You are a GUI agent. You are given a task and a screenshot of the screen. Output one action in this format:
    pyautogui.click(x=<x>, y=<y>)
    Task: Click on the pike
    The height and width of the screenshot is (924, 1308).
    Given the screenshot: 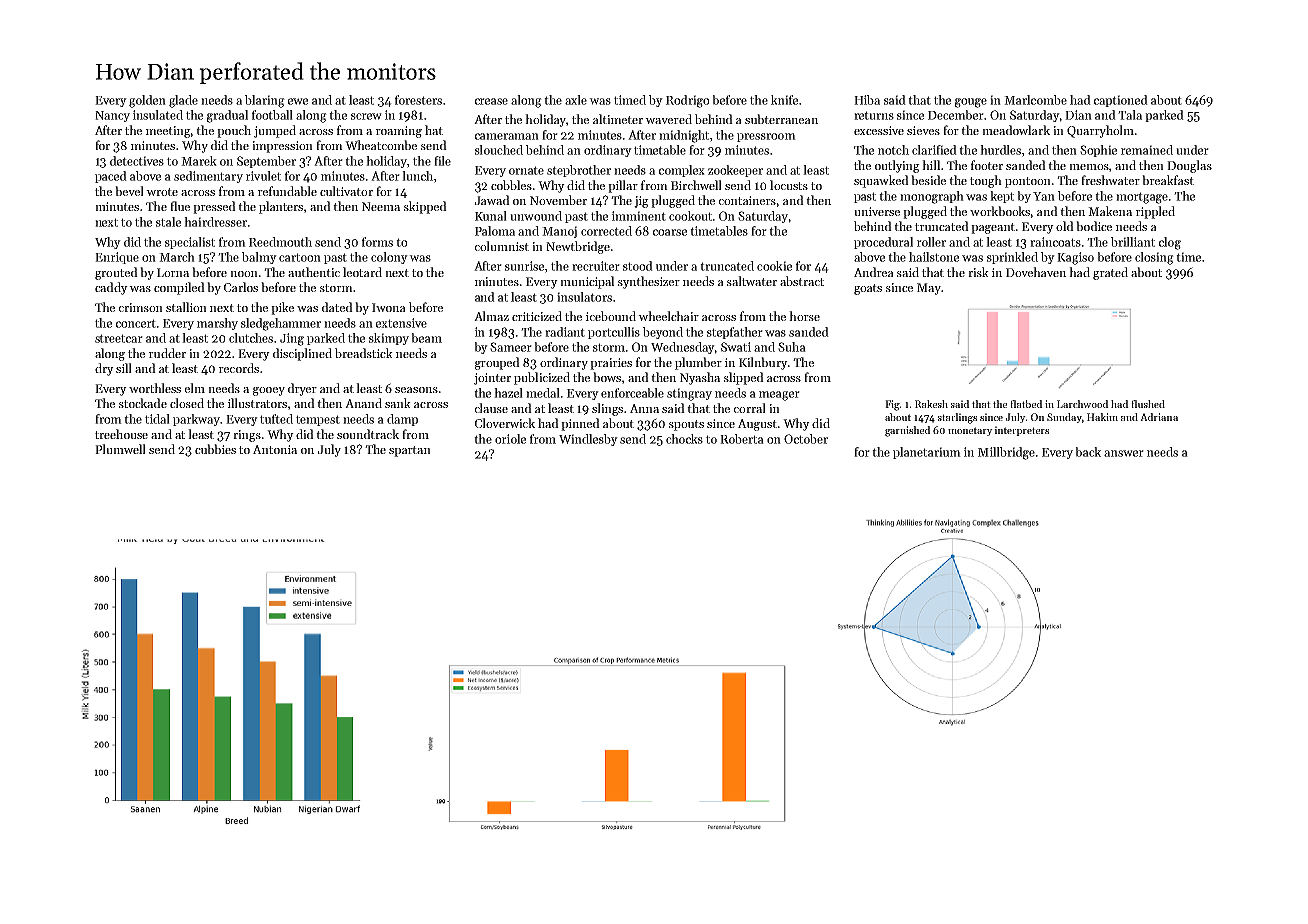 What is the action you would take?
    pyautogui.click(x=282, y=308)
